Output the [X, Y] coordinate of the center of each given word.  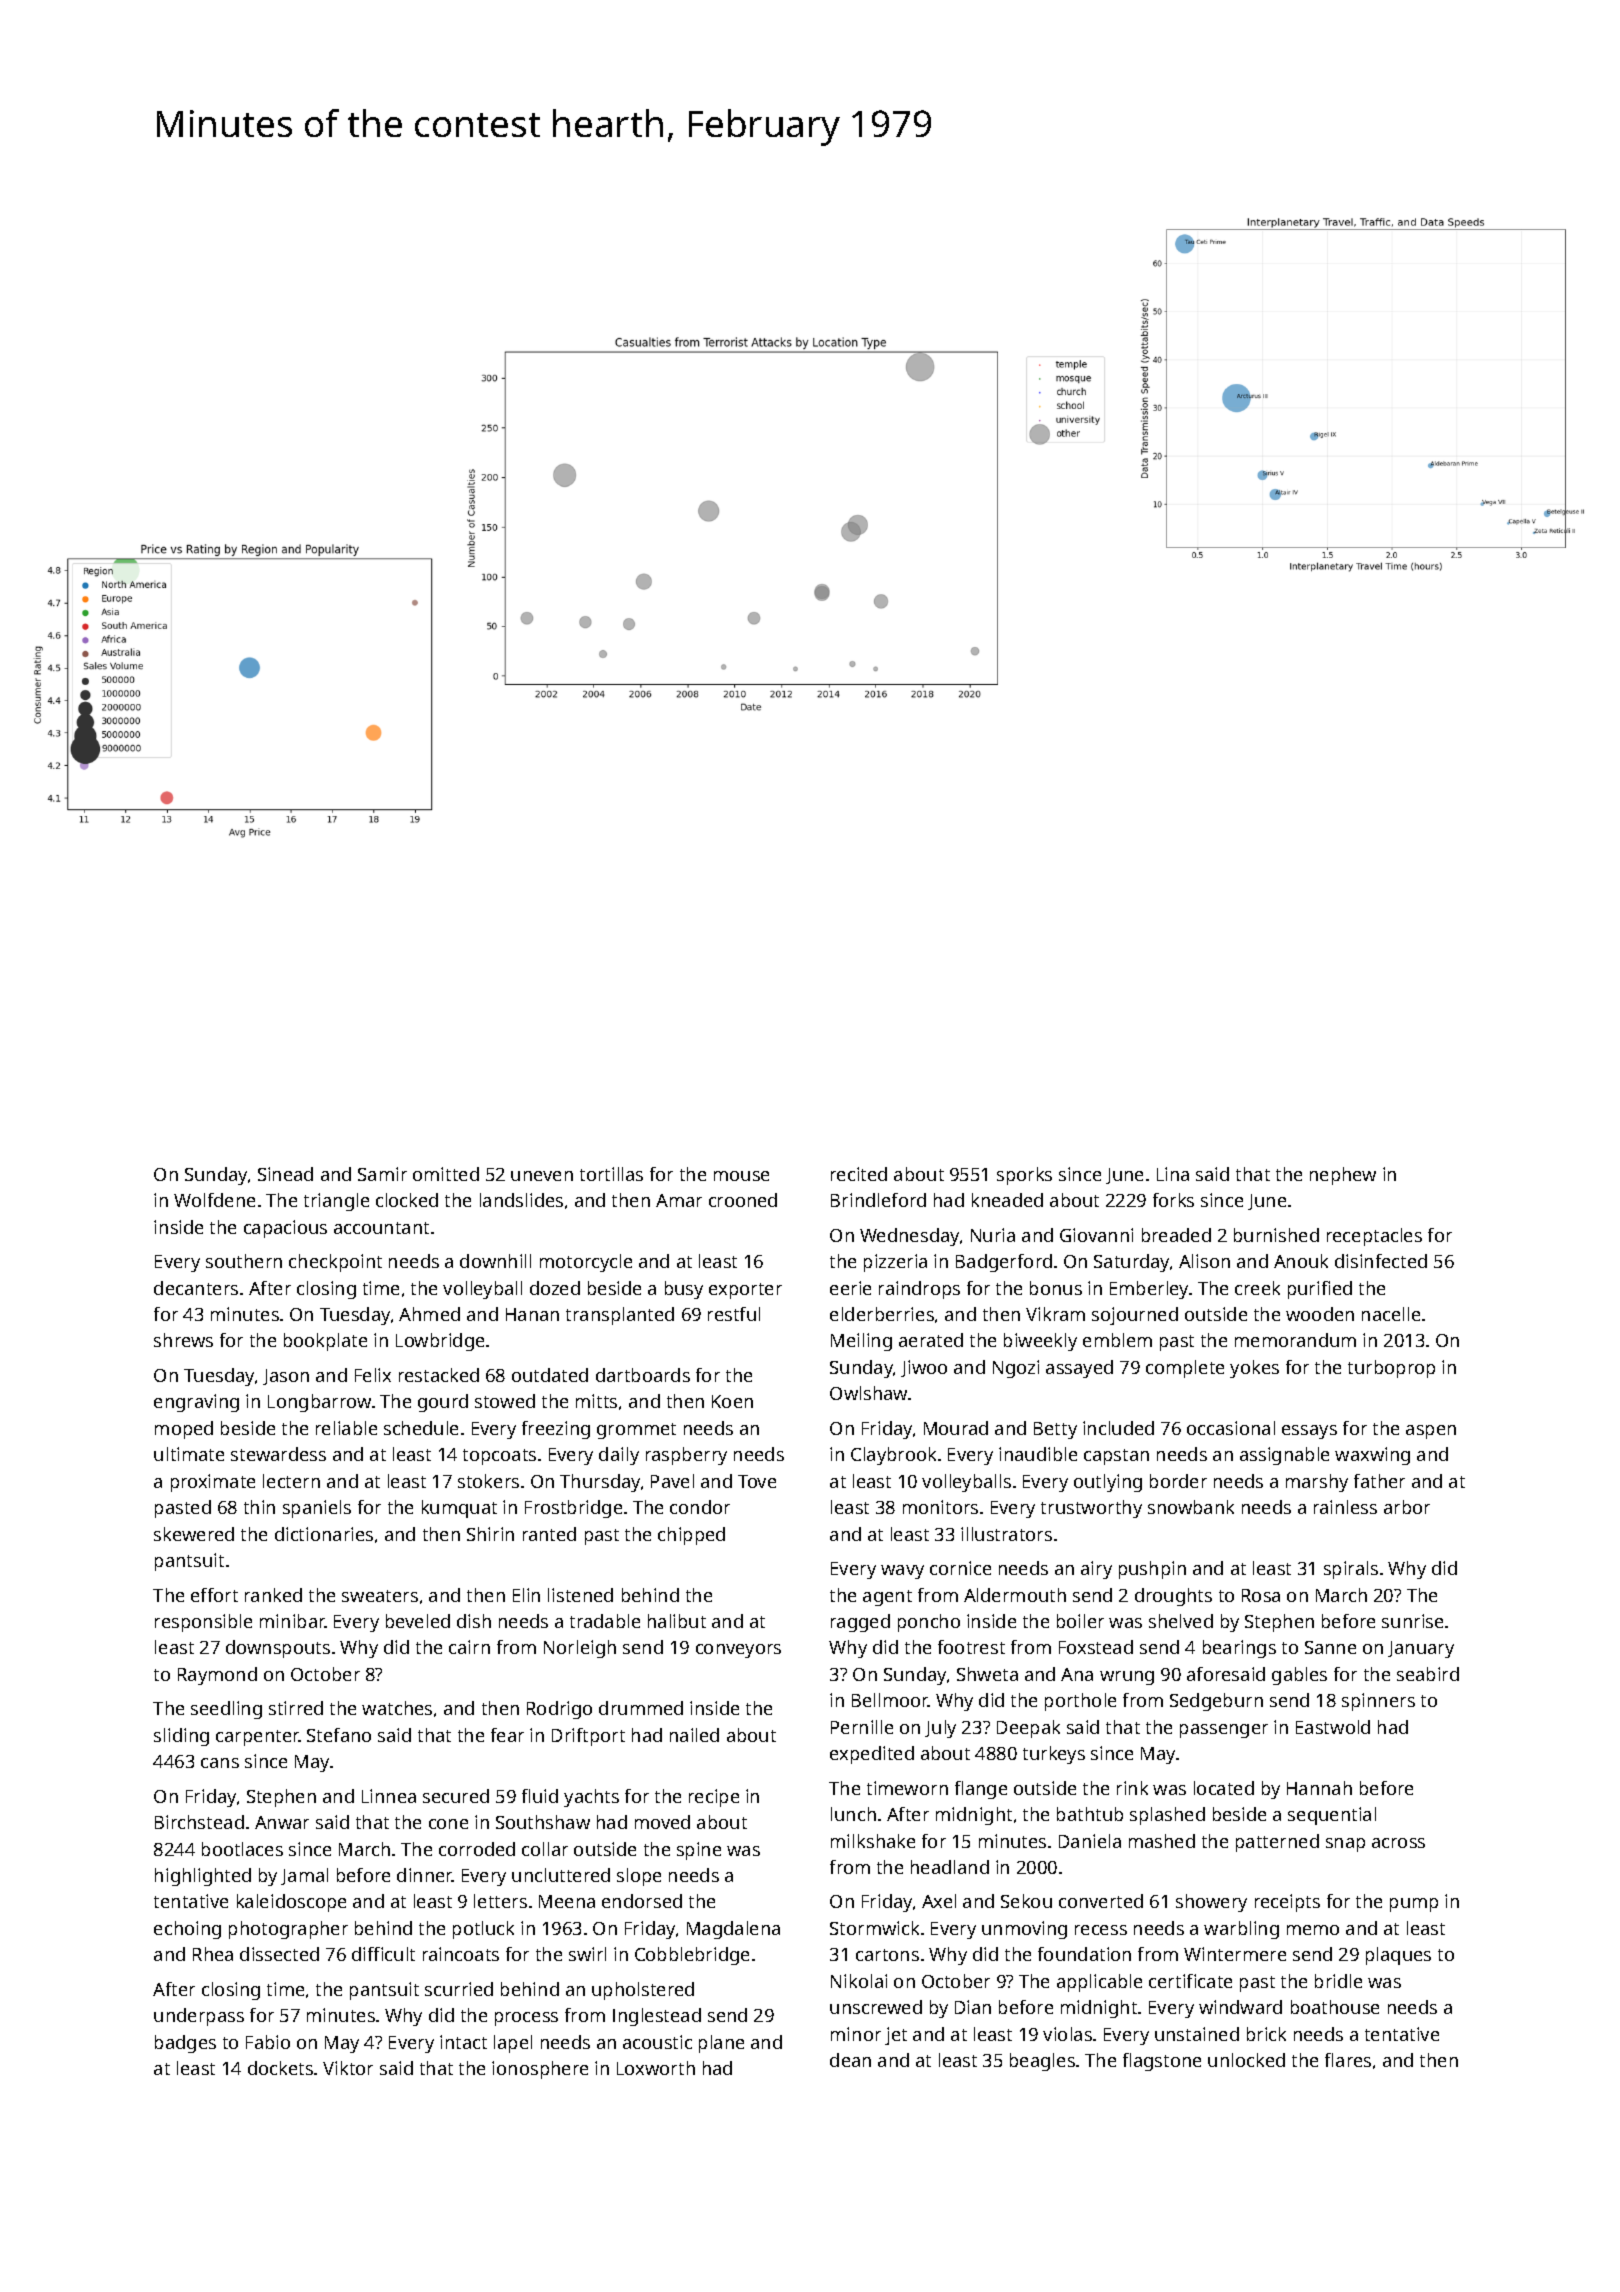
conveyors [738, 1651]
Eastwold [1333, 1727]
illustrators [1006, 1534]
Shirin [490, 1534]
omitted [446, 1174]
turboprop [1391, 1369]
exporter [745, 1291]
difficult [383, 1954]
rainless [1345, 1507]
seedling [226, 1710]
